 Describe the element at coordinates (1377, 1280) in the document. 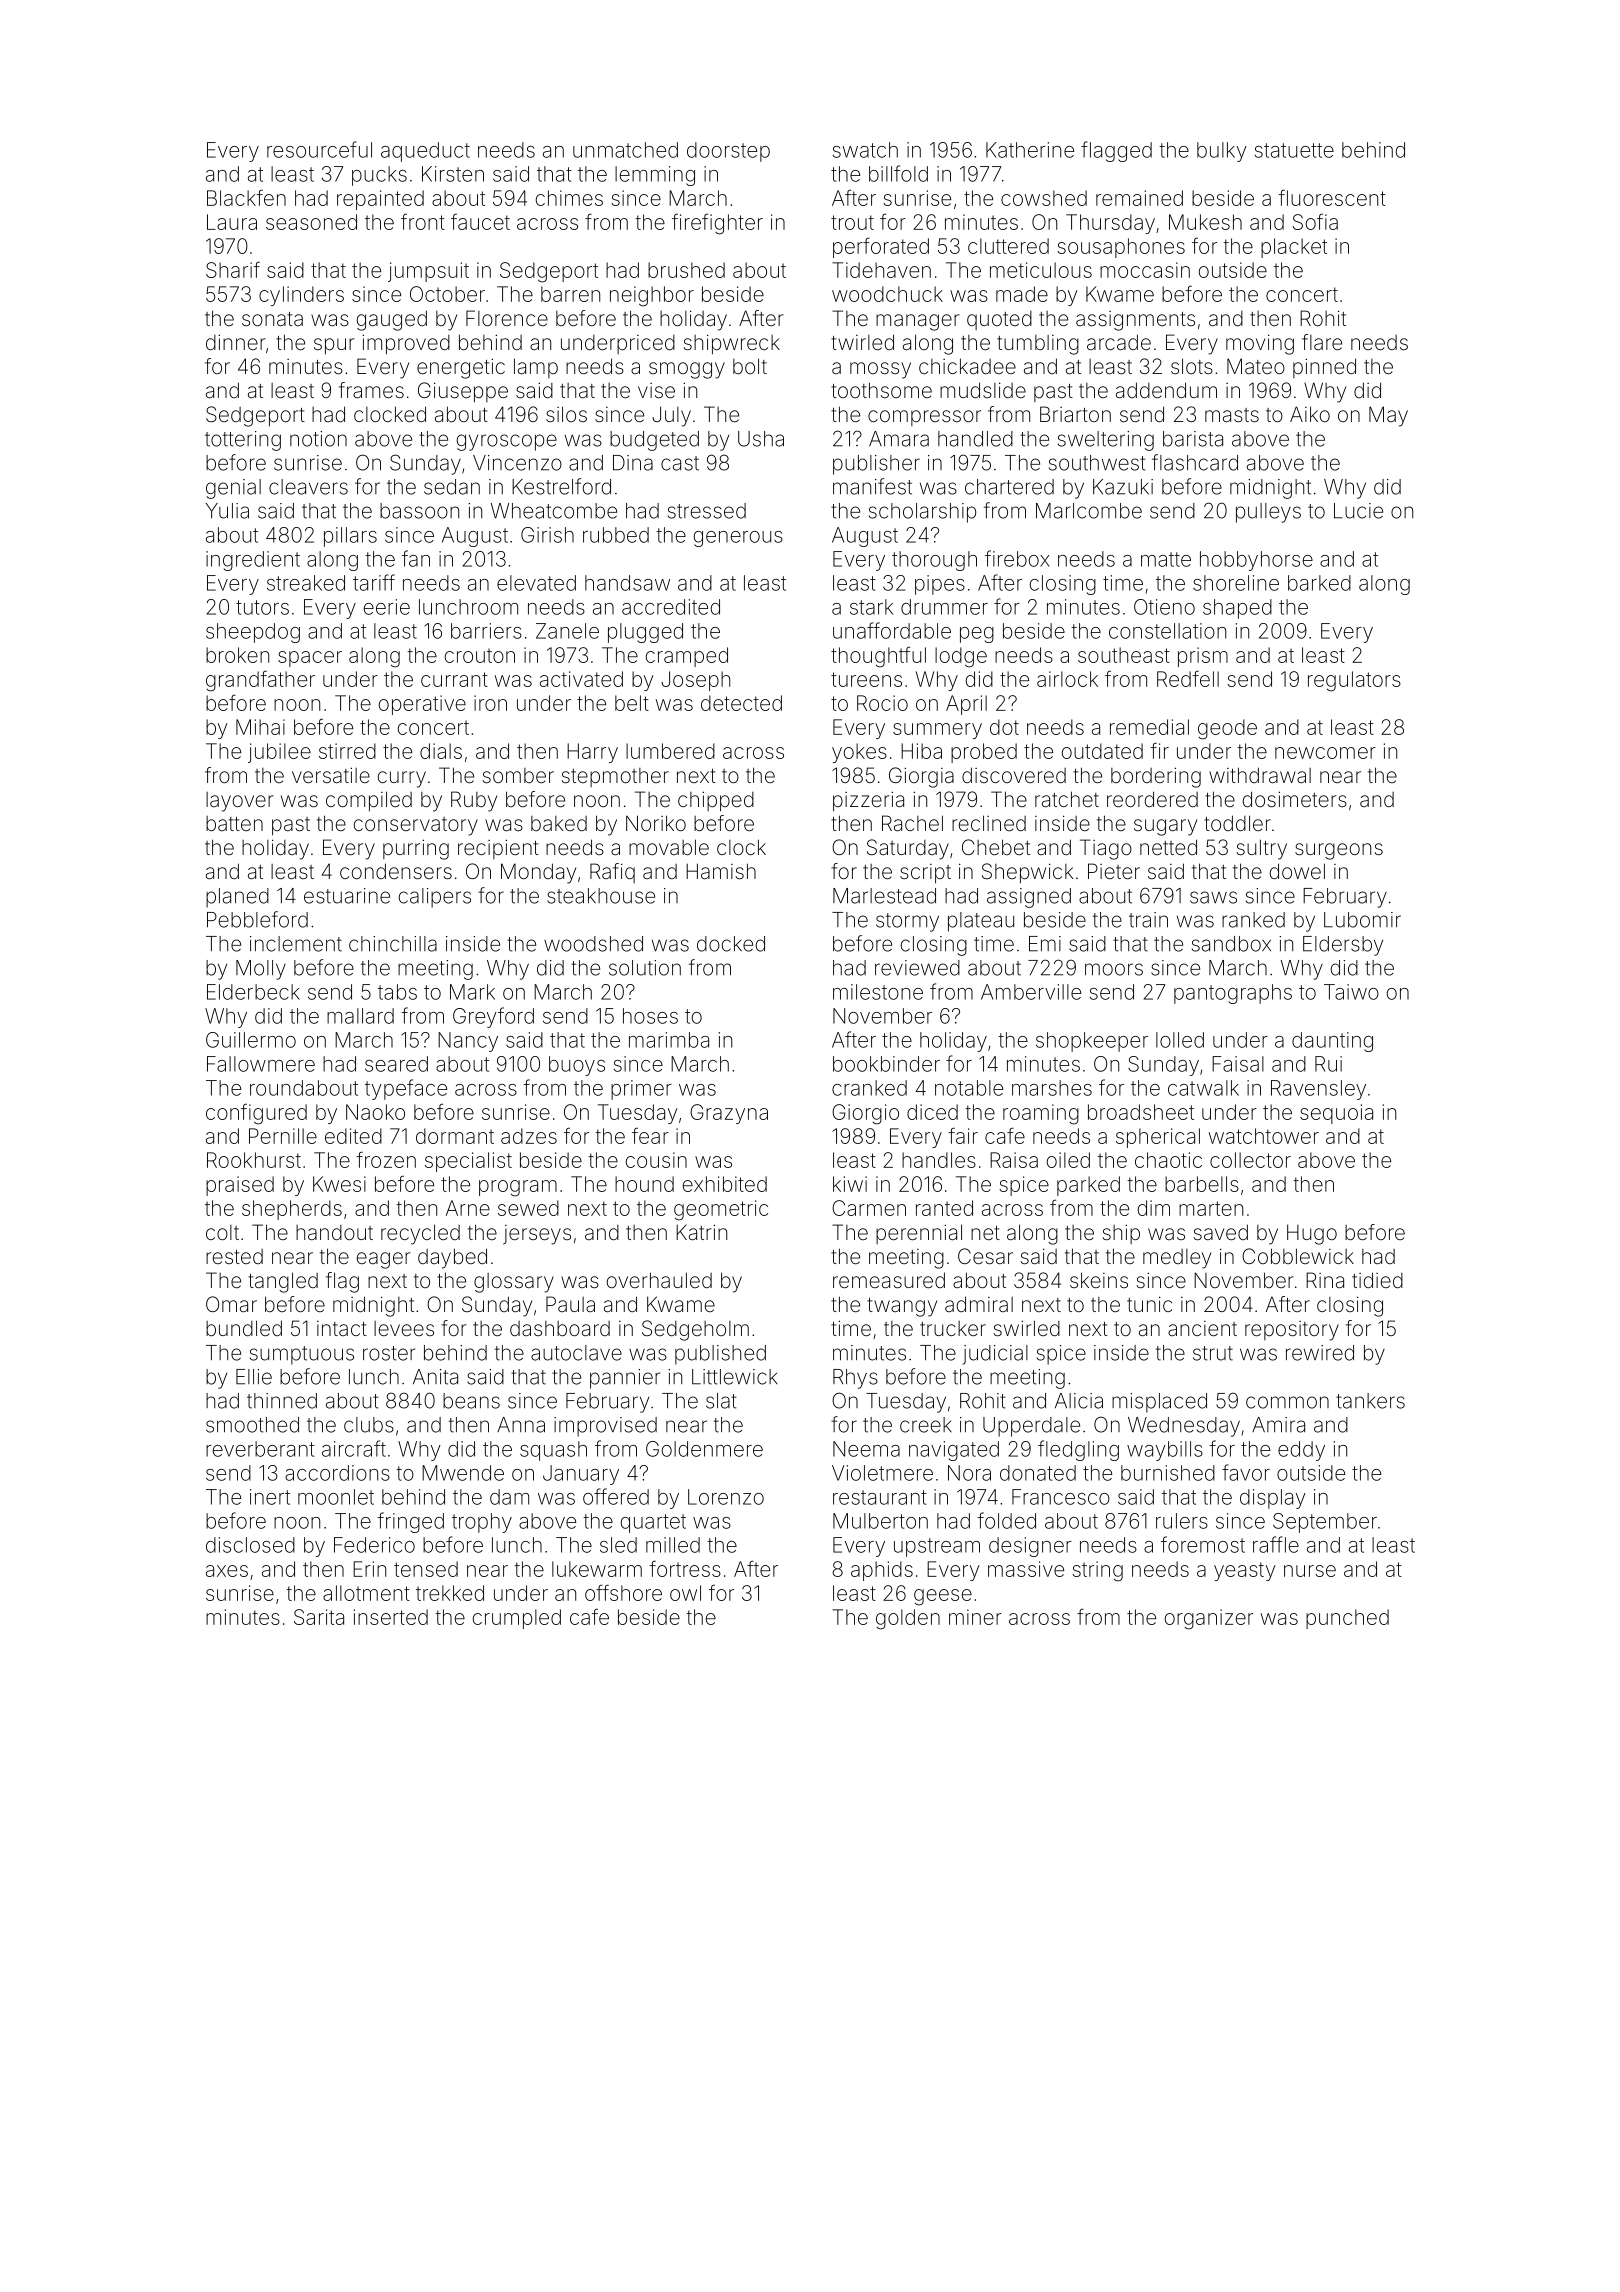

I see `tidied` at that location.
